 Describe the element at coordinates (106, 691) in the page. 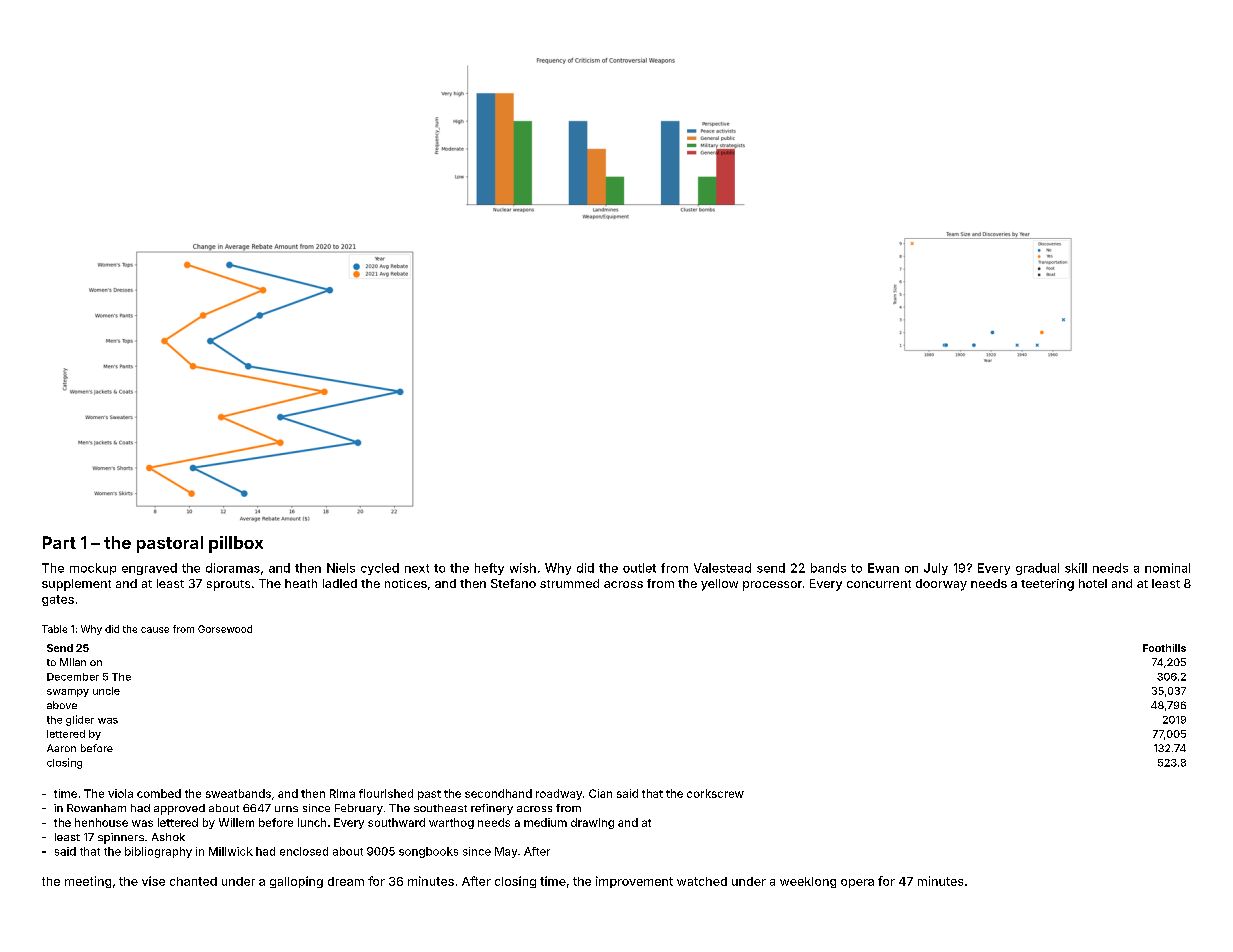

I see `uncle` at that location.
